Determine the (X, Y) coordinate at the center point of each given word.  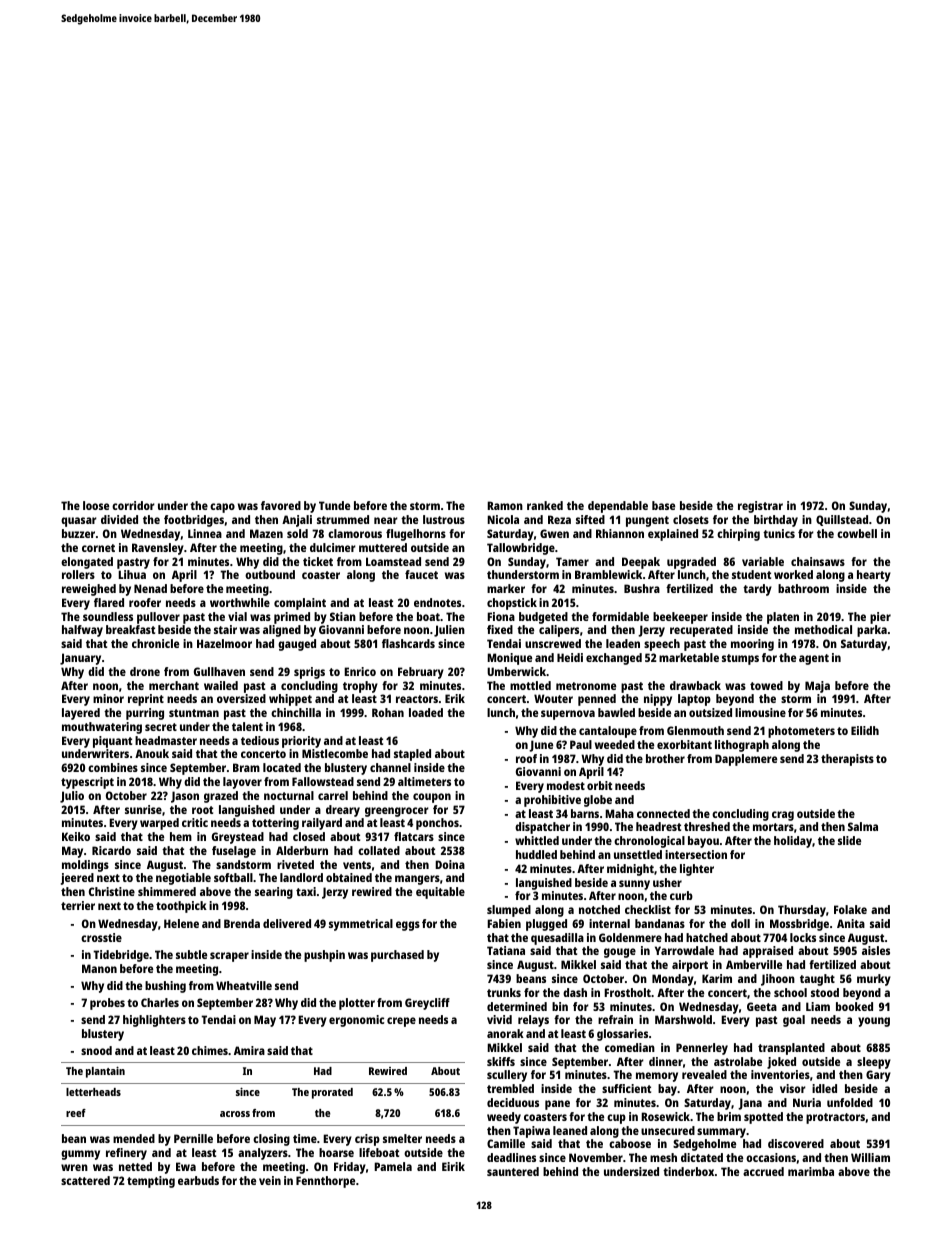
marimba (811, 1171)
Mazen (266, 533)
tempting (151, 1182)
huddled (536, 854)
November (596, 1157)
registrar (760, 507)
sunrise (143, 809)
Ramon (505, 505)
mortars (773, 827)
